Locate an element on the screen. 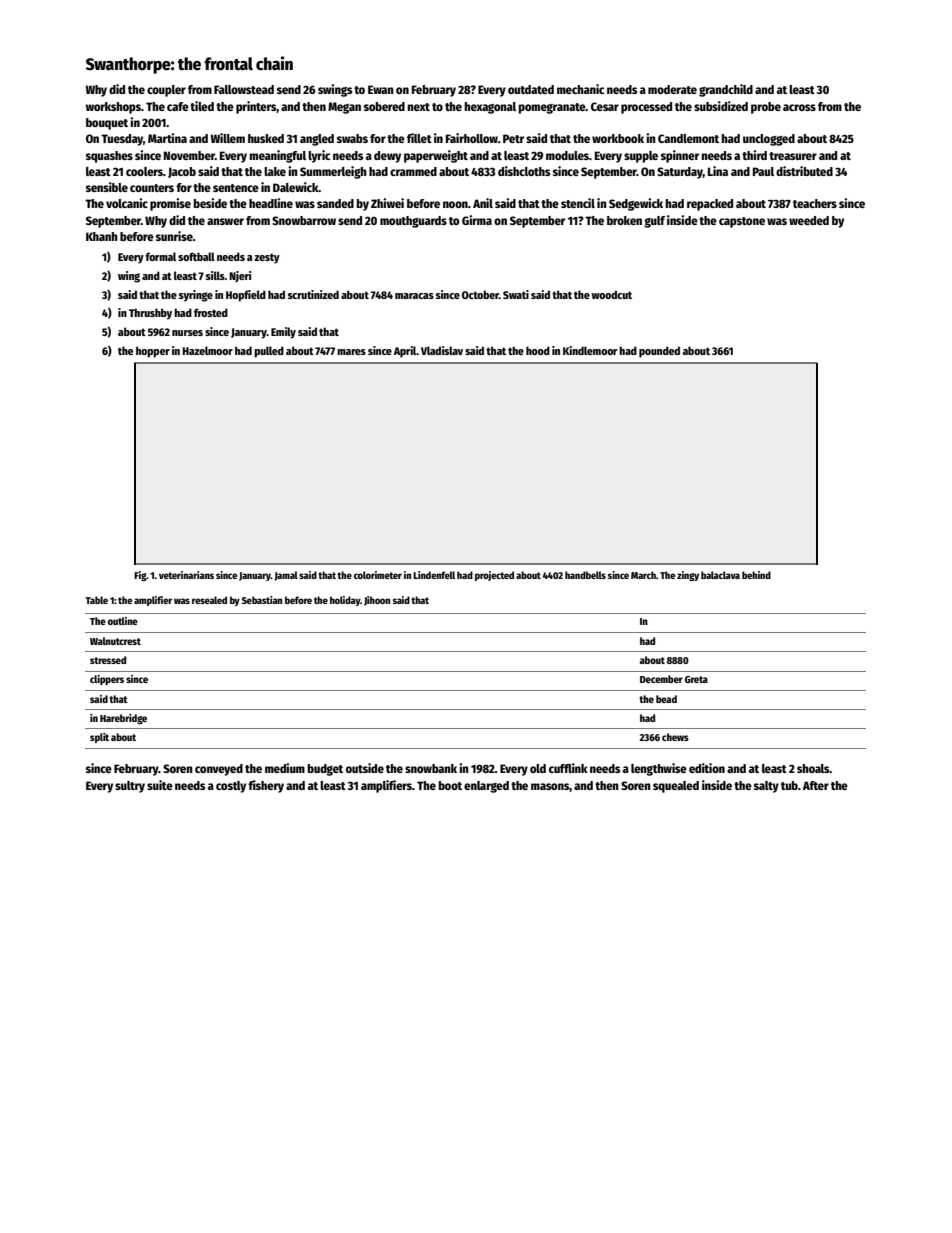 The width and height of the screenshot is (952, 1233). outdated is located at coordinates (531, 89).
